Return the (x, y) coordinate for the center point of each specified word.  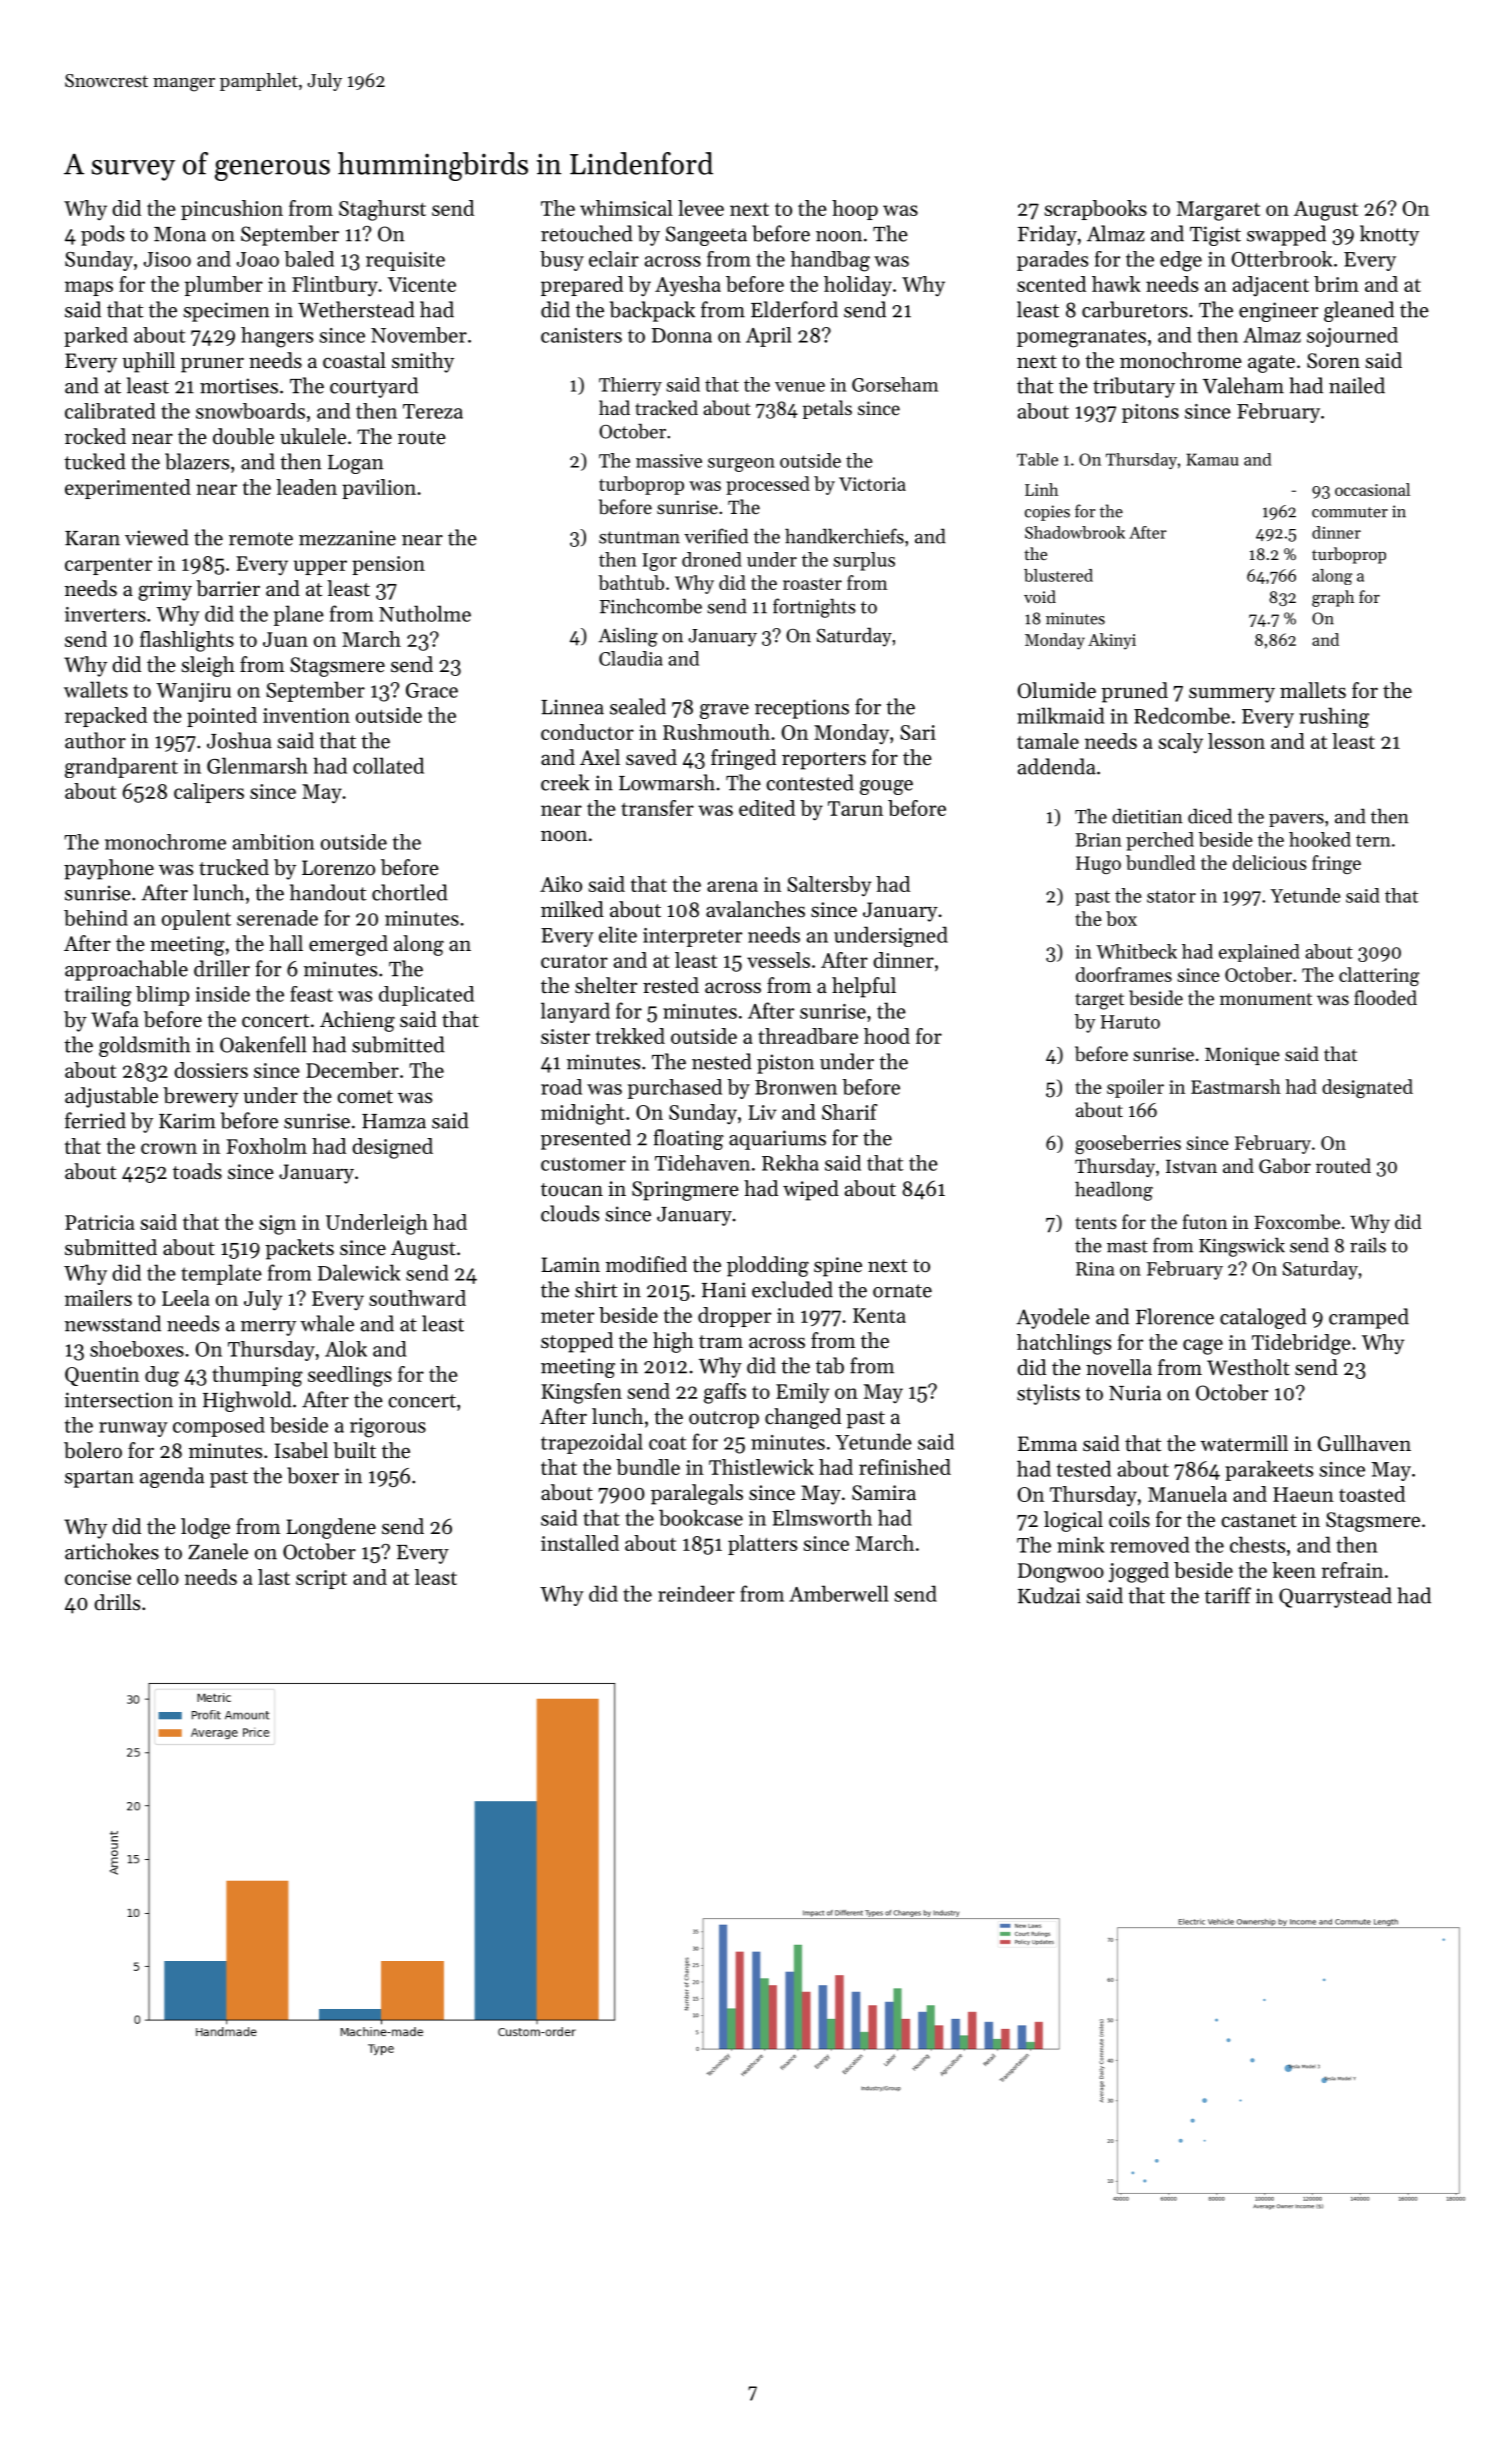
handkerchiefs (844, 536)
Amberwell (839, 1593)
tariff (1228, 1595)
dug (162, 1376)
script (321, 1579)
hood (887, 1036)
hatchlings (1064, 1344)
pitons (1150, 413)
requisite (405, 261)
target (1099, 1001)
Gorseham (895, 384)
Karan (92, 538)
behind (96, 918)
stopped (577, 1342)
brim (1336, 284)
